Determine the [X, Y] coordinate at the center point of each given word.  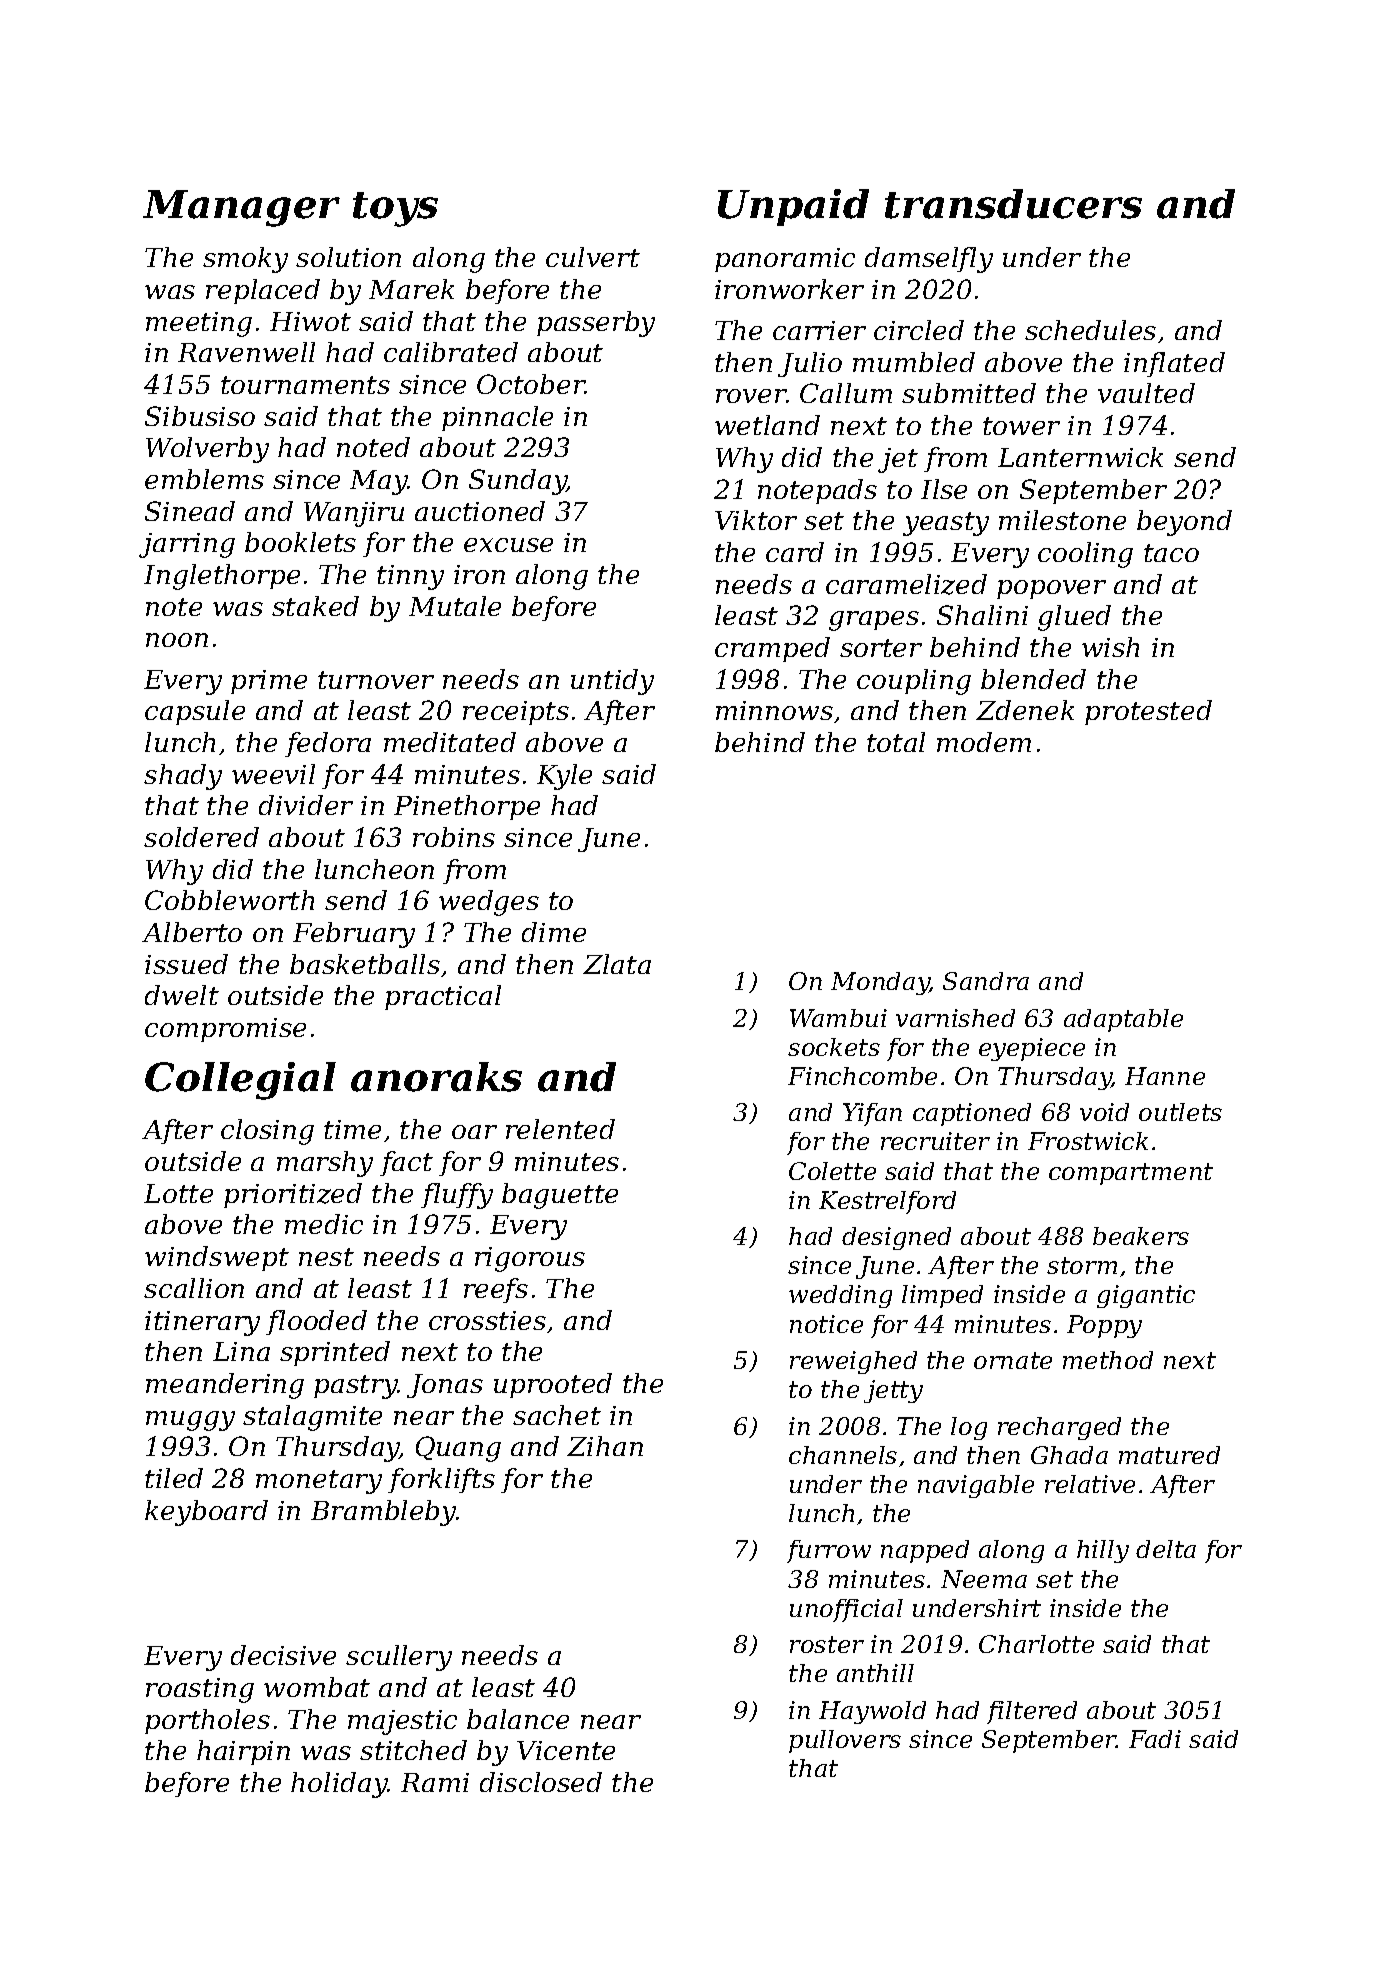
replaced [263, 291]
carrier [819, 330]
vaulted [1146, 393]
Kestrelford [887, 1202]
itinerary [202, 1323]
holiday [339, 1785]
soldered [201, 837]
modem [984, 742]
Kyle [564, 777]
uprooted [553, 1385]
